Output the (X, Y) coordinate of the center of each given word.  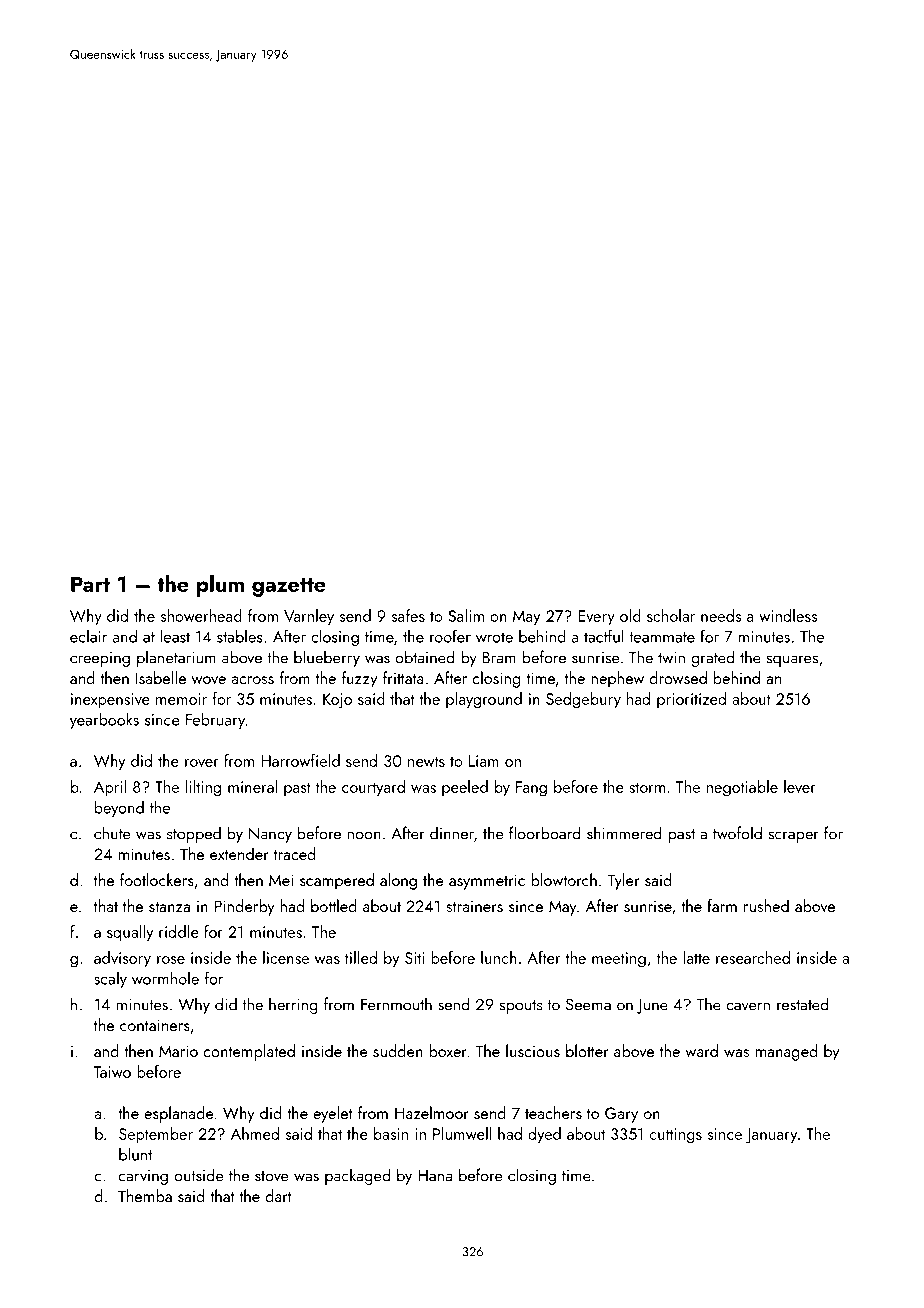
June (652, 1006)
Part (90, 584)
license (286, 957)
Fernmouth (396, 1004)
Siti (414, 958)
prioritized (691, 700)
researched (753, 957)
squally (130, 933)
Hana (435, 1176)
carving (143, 1177)
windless (788, 615)
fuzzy (359, 679)
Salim (466, 615)
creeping (100, 659)
